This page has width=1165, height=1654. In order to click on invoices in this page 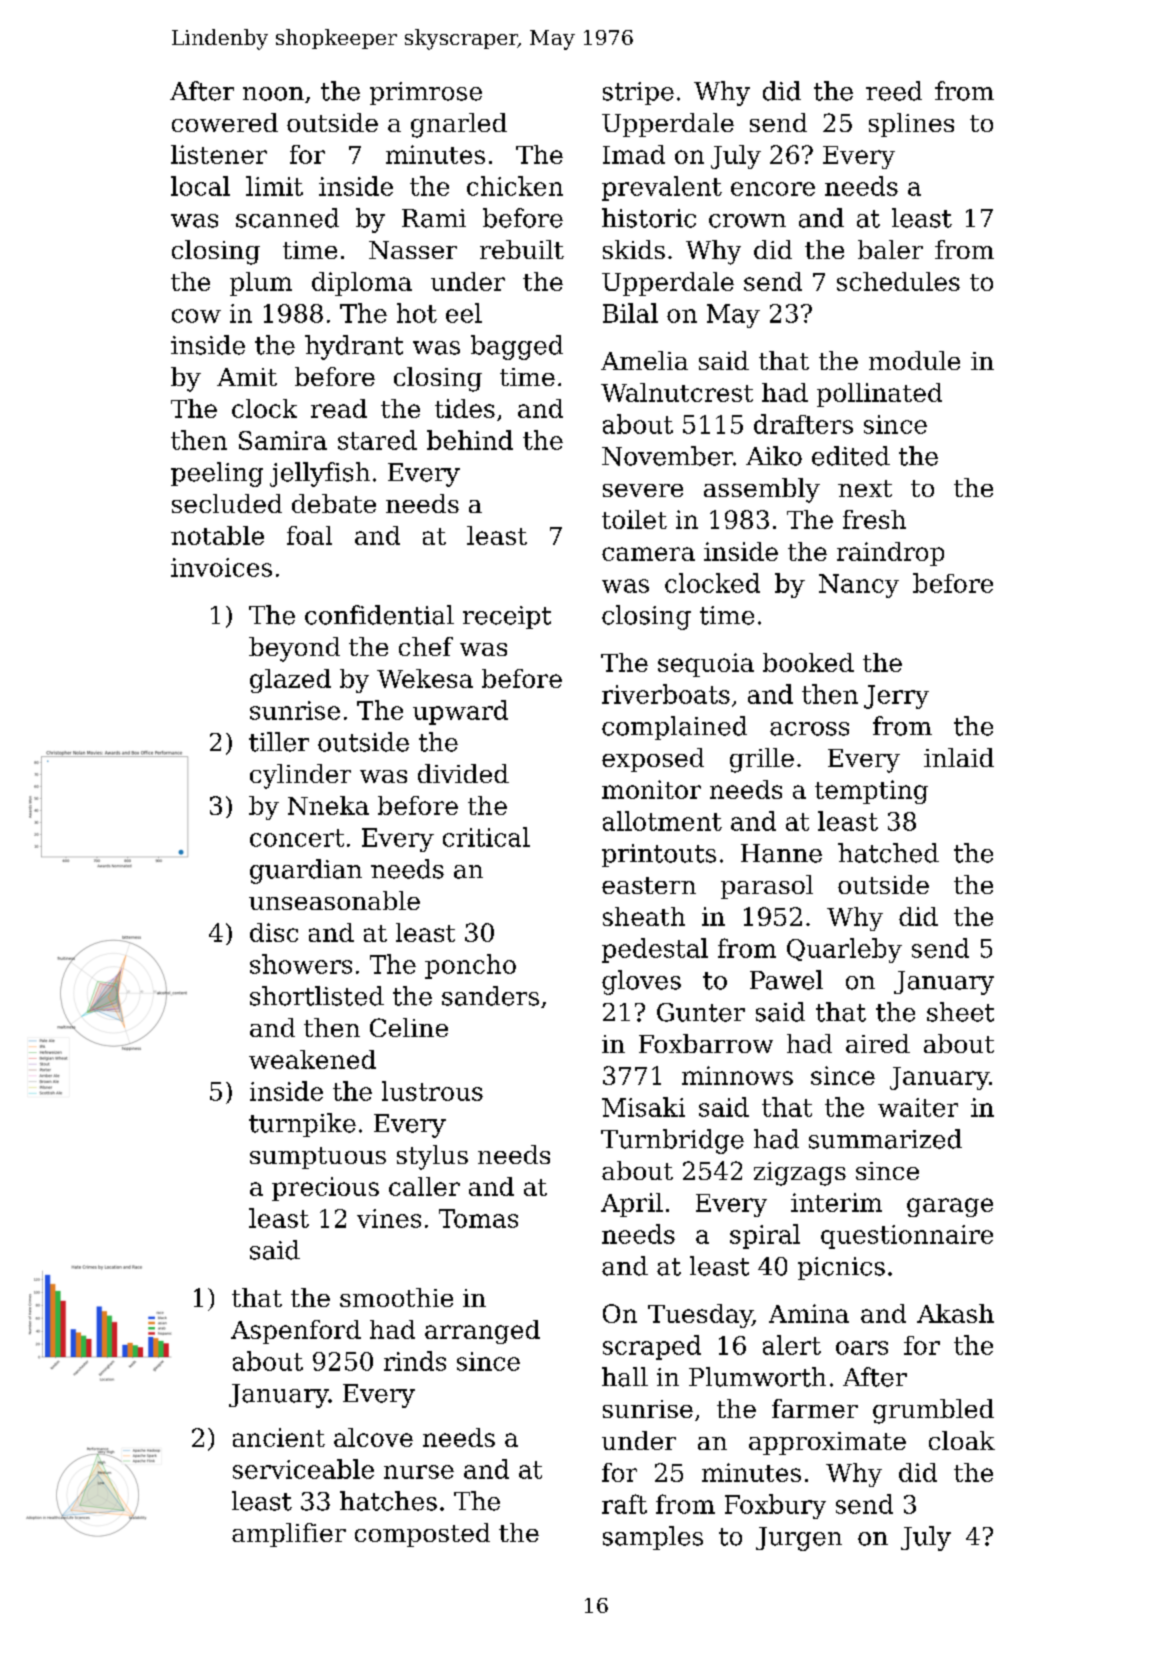, I will do `click(221, 567)`.
